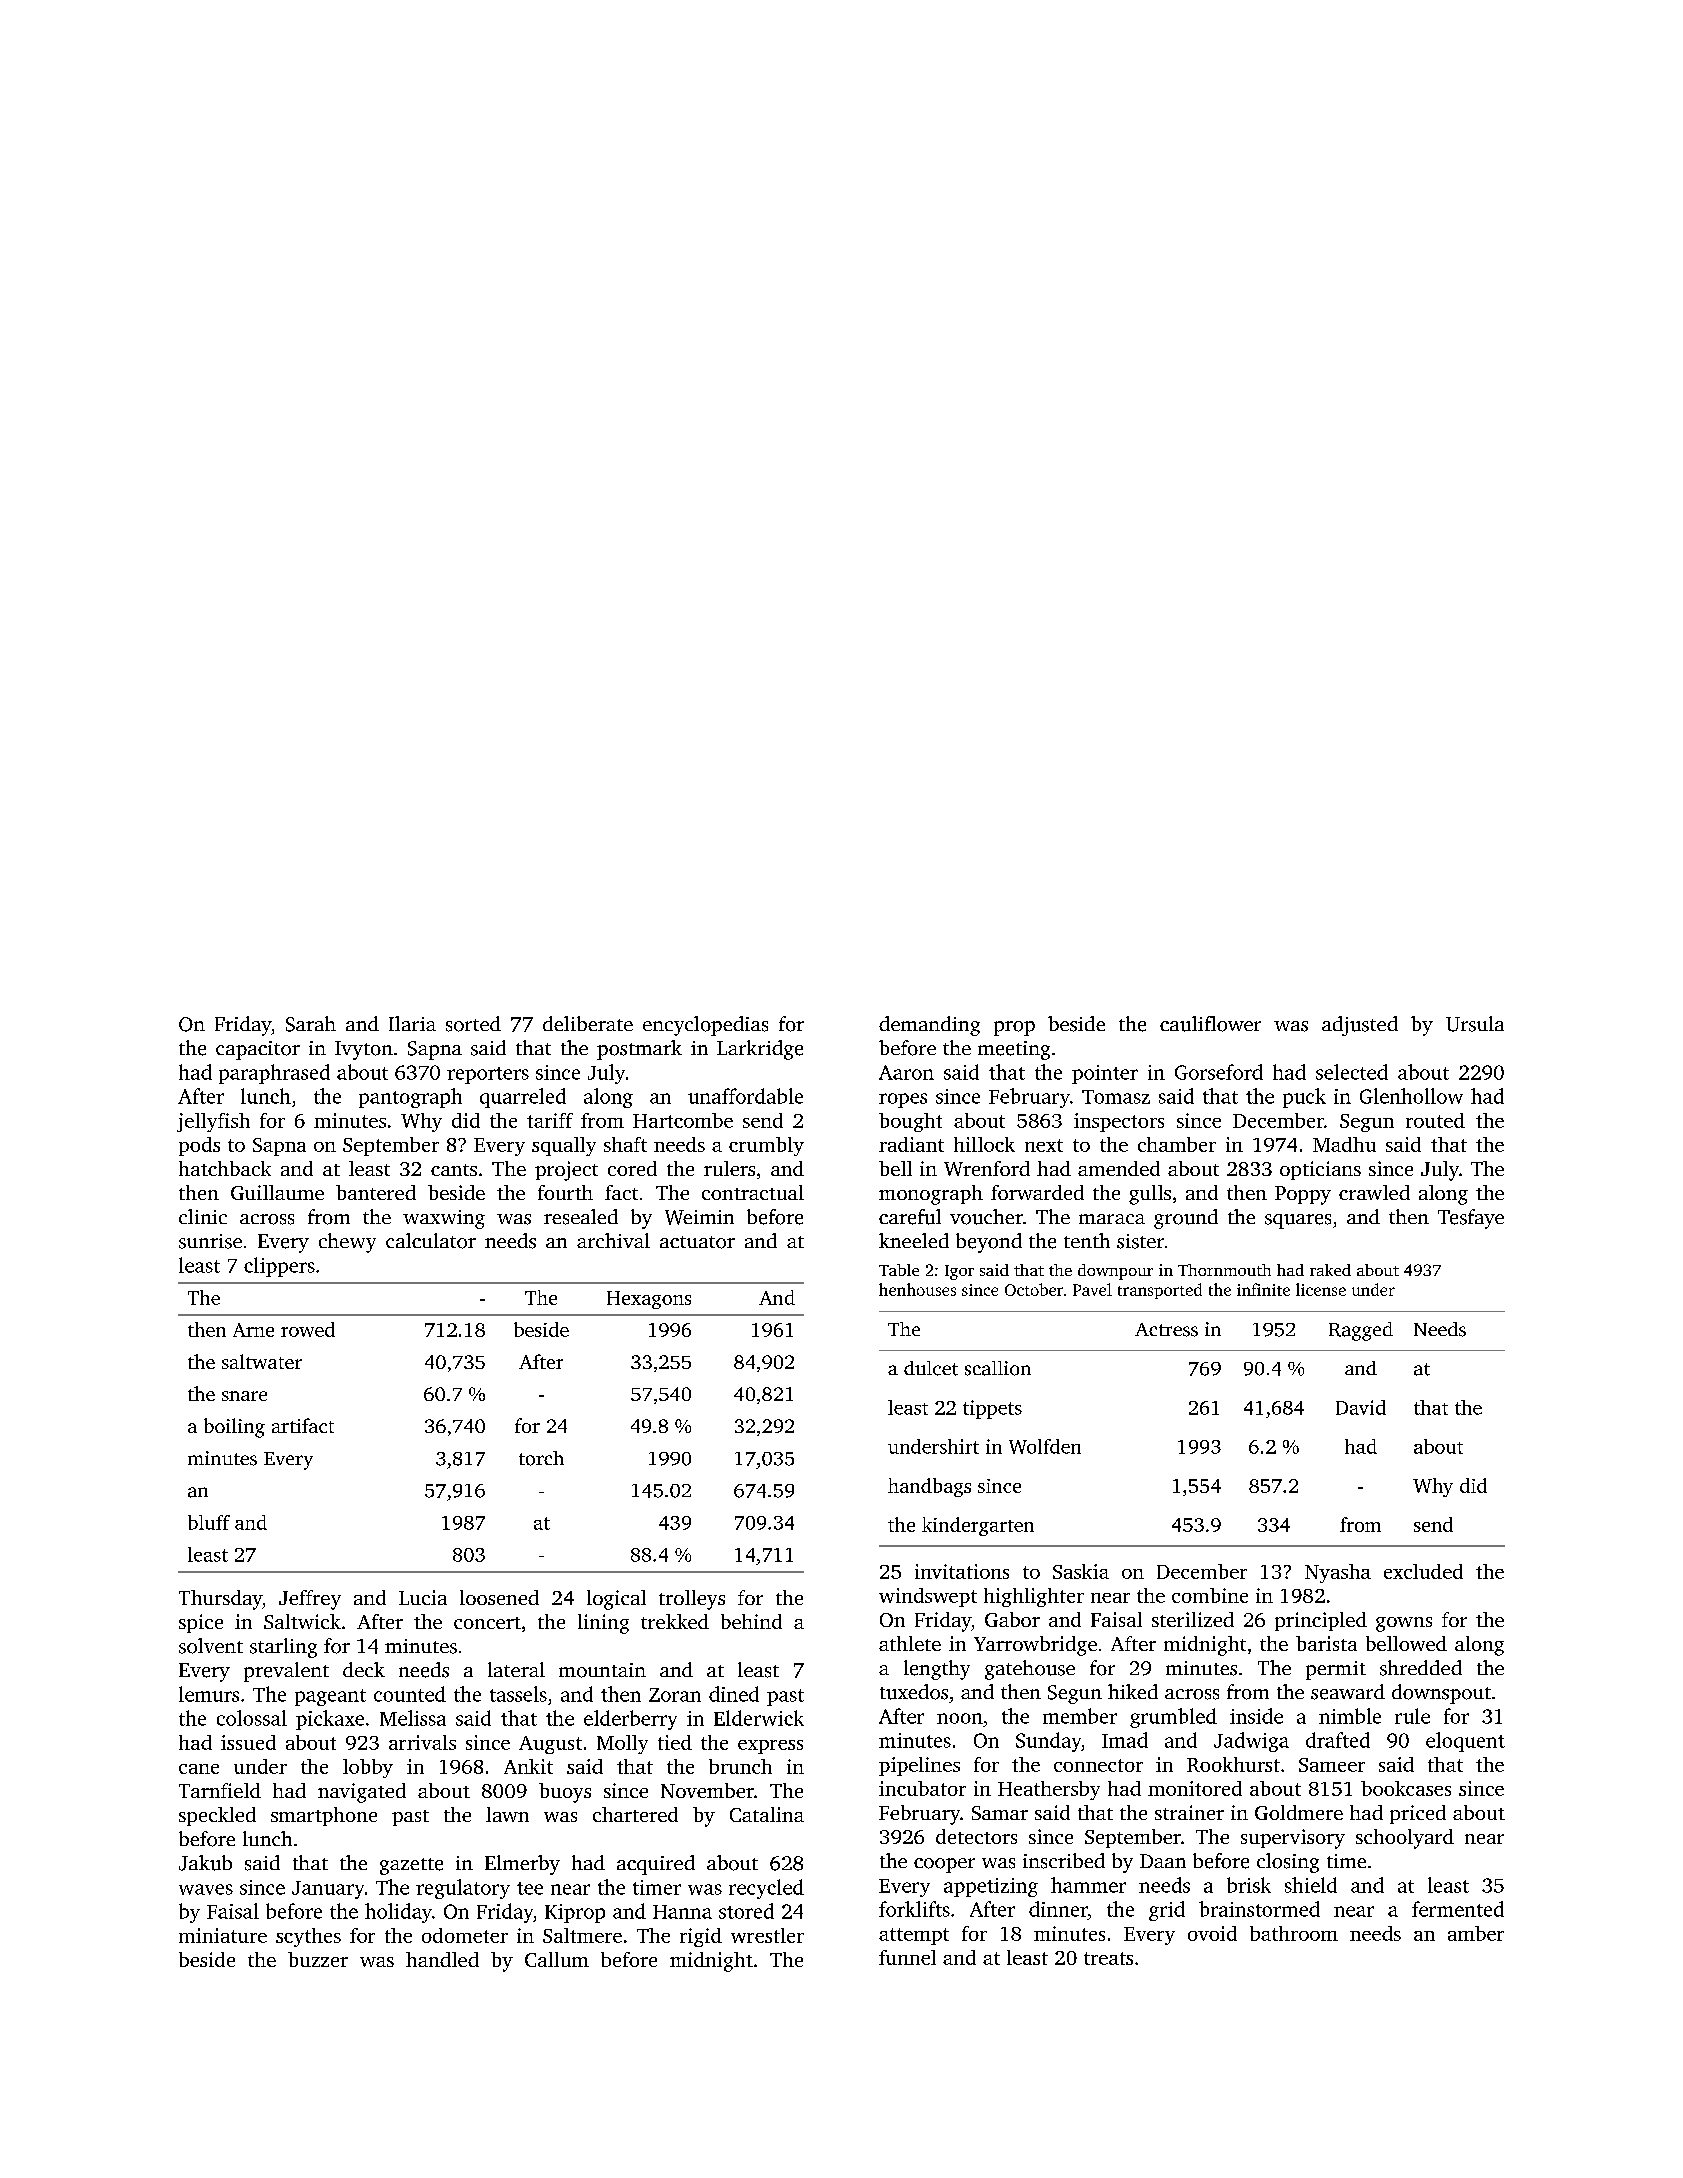 This screenshot has height=2178, width=1683. Describe the element at coordinates (1475, 1024) in the screenshot. I see `Ursula` at that location.
